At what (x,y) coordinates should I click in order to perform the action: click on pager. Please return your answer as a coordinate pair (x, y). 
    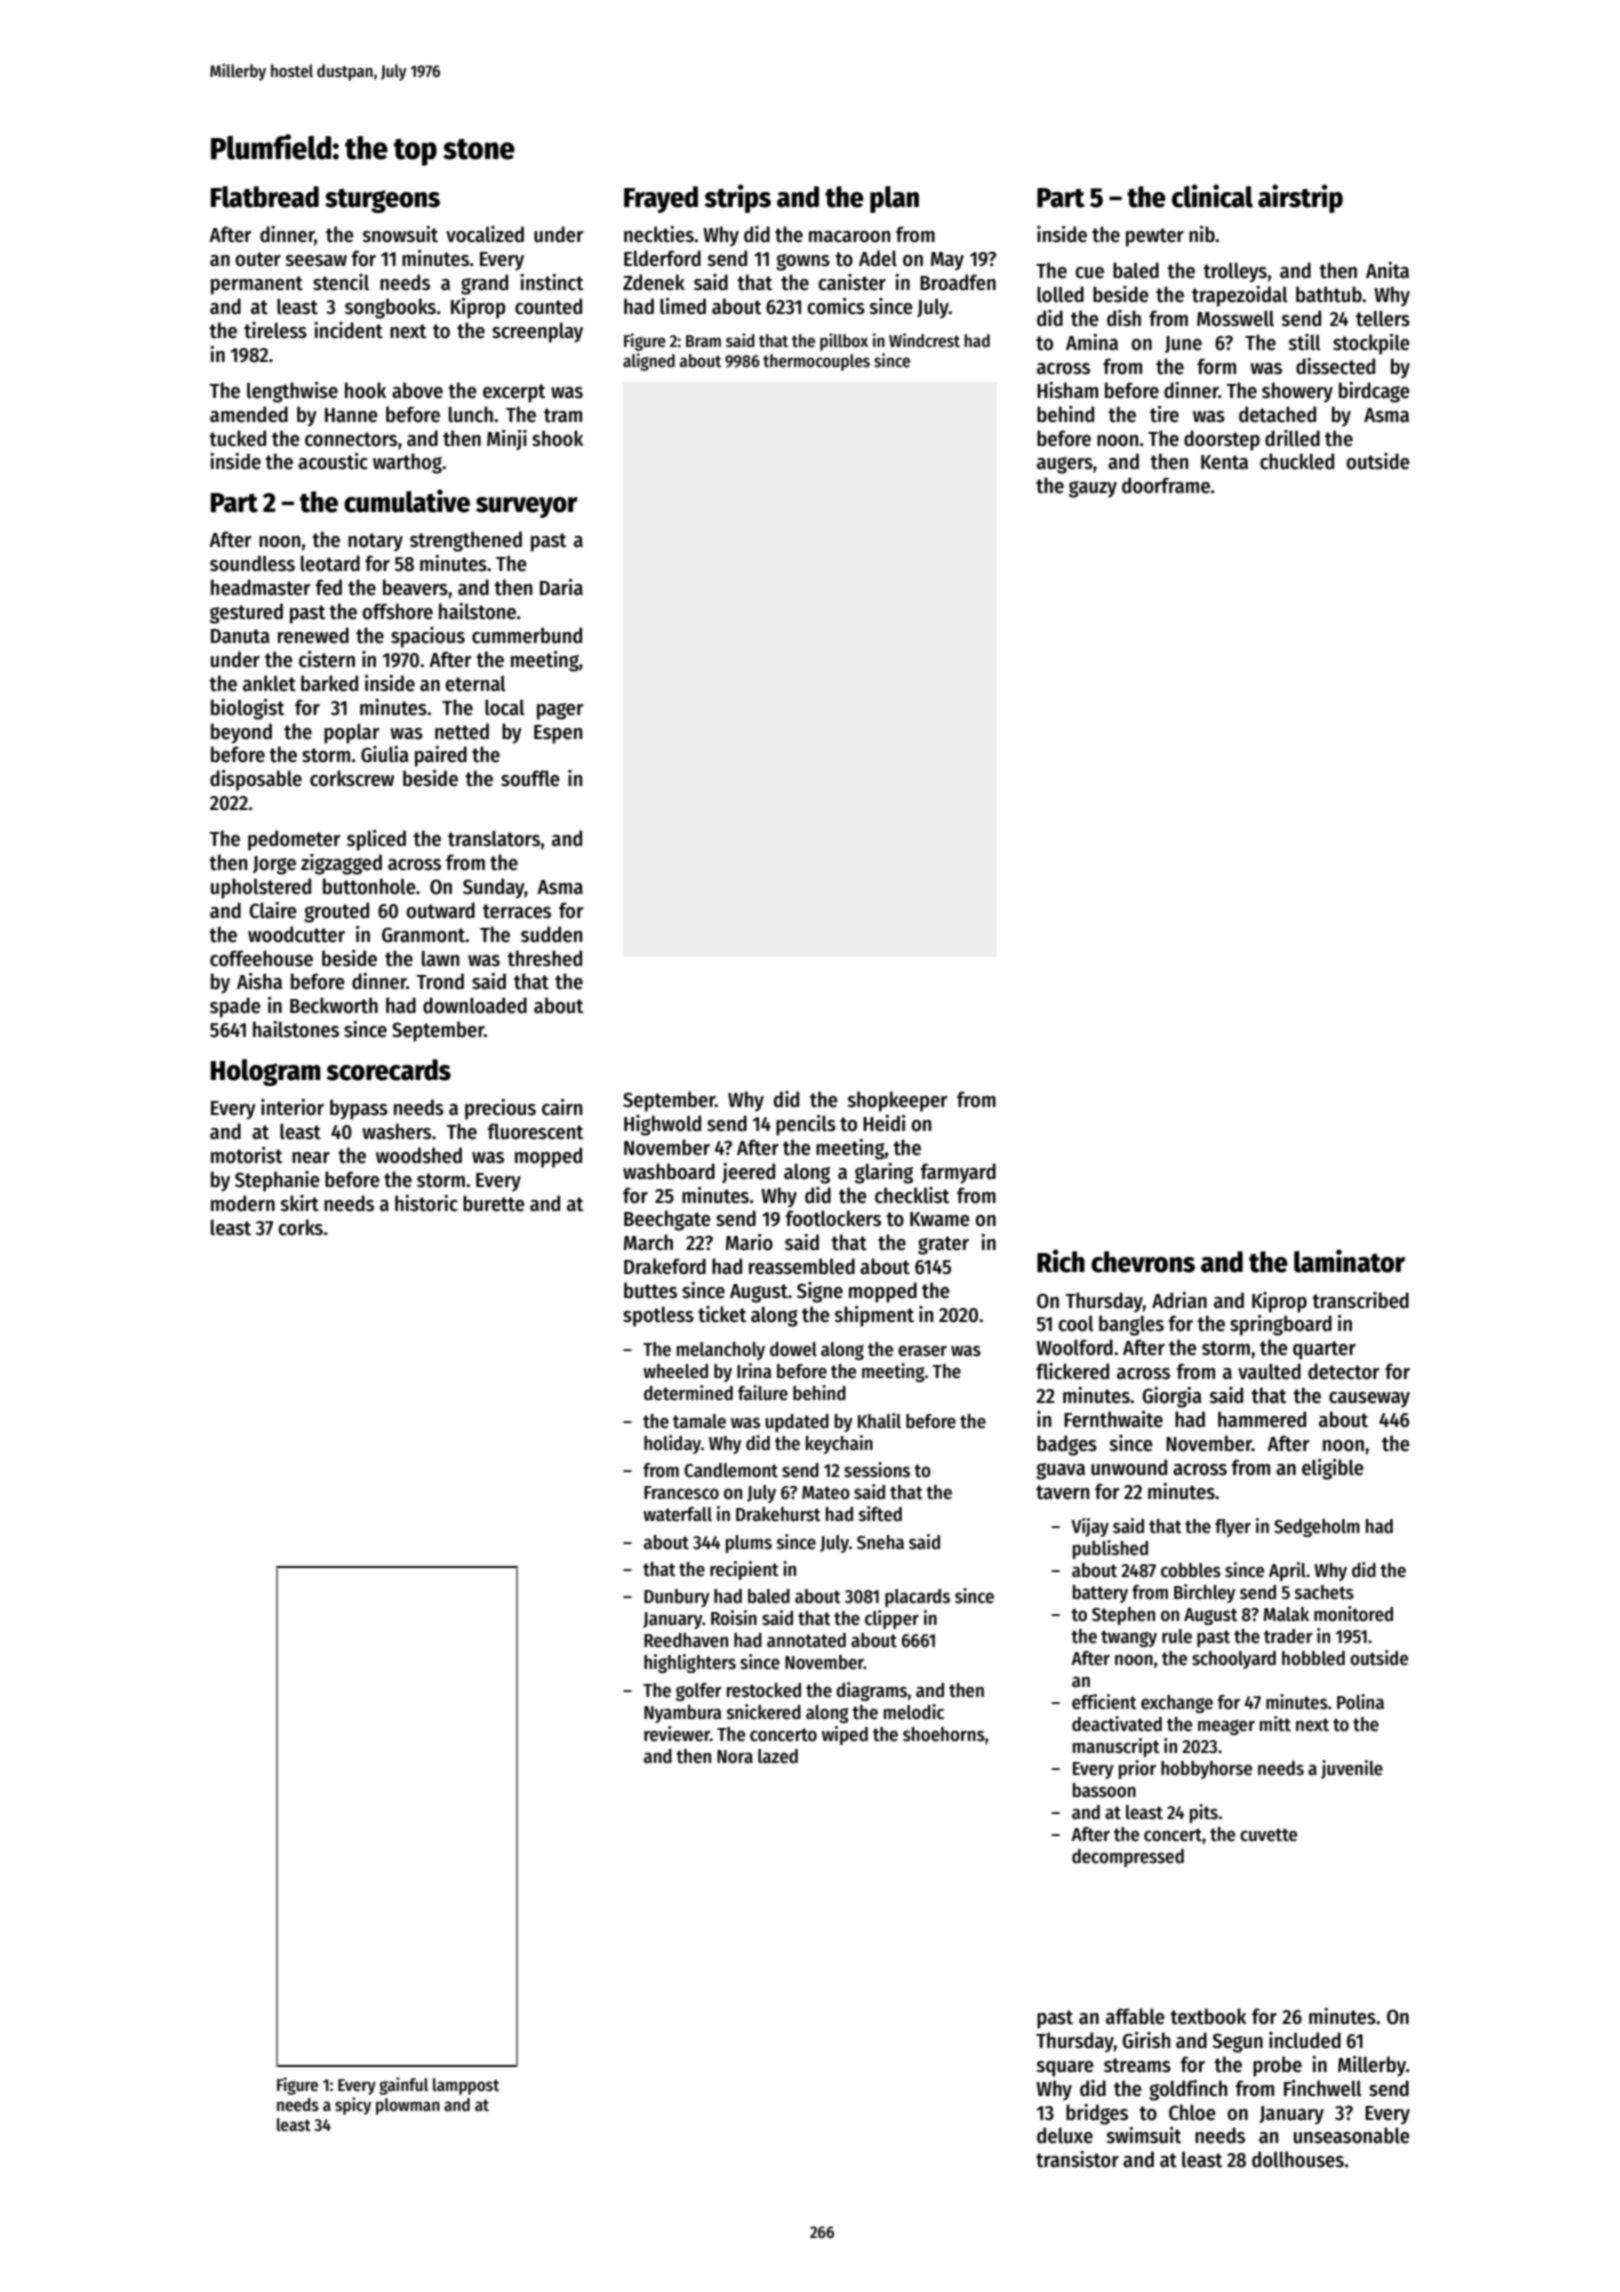
    Looking at the image, I should click on (560, 711).
